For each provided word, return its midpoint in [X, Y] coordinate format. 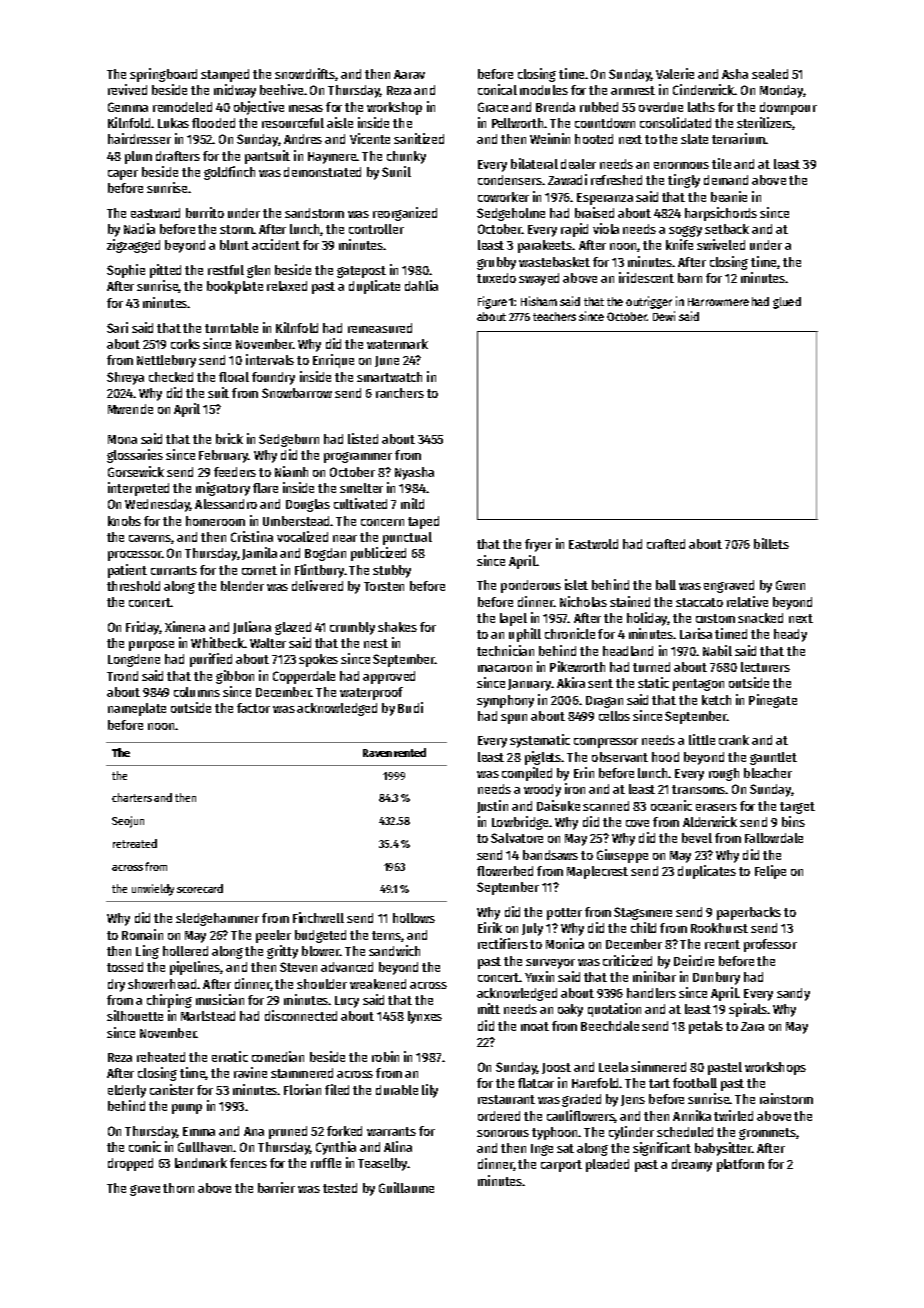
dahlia [421, 285]
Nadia [139, 228]
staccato [699, 602]
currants [174, 570]
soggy [685, 231]
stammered [302, 1073]
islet [576, 584]
